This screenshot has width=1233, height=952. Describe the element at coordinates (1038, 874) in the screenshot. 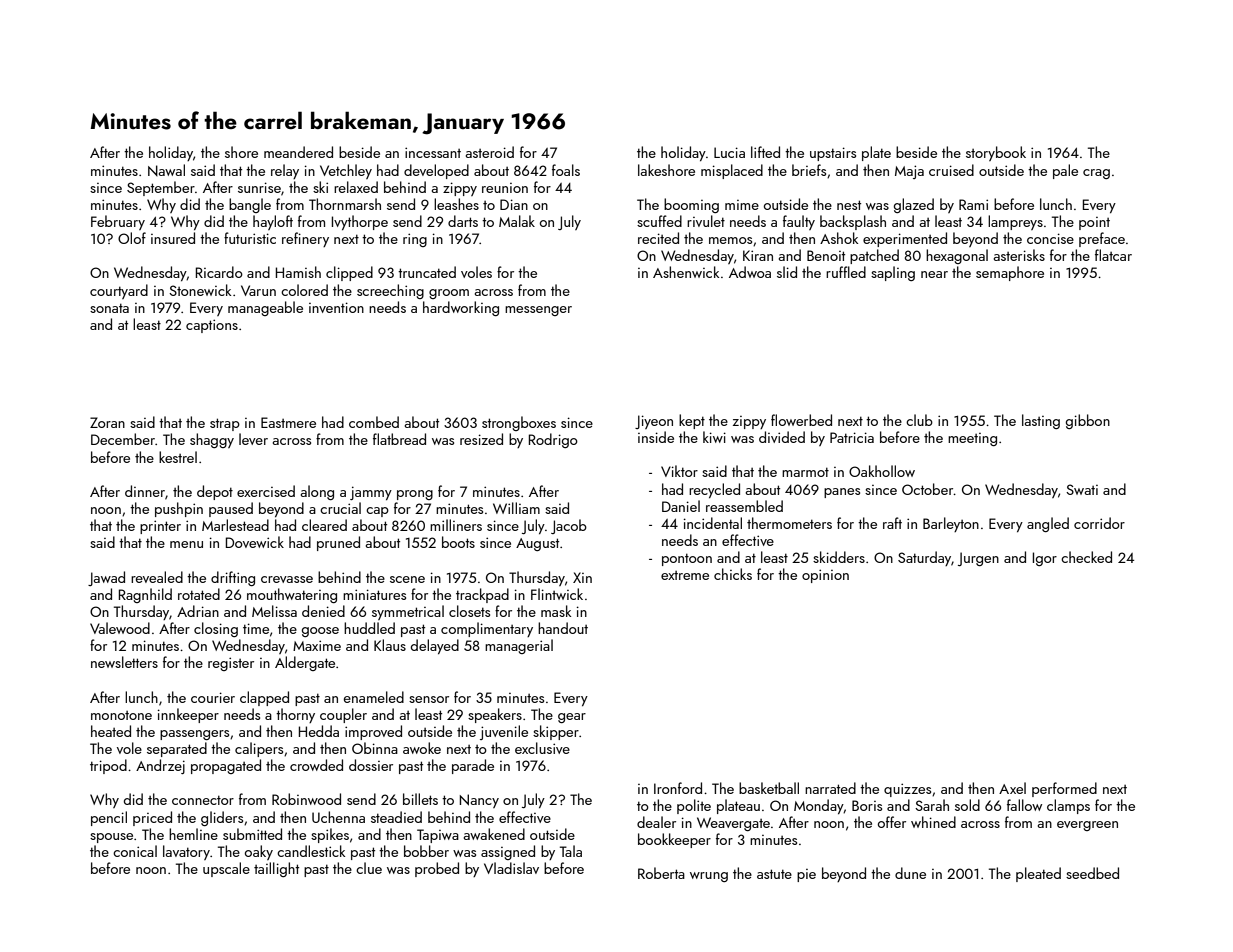

I see `pleated` at that location.
